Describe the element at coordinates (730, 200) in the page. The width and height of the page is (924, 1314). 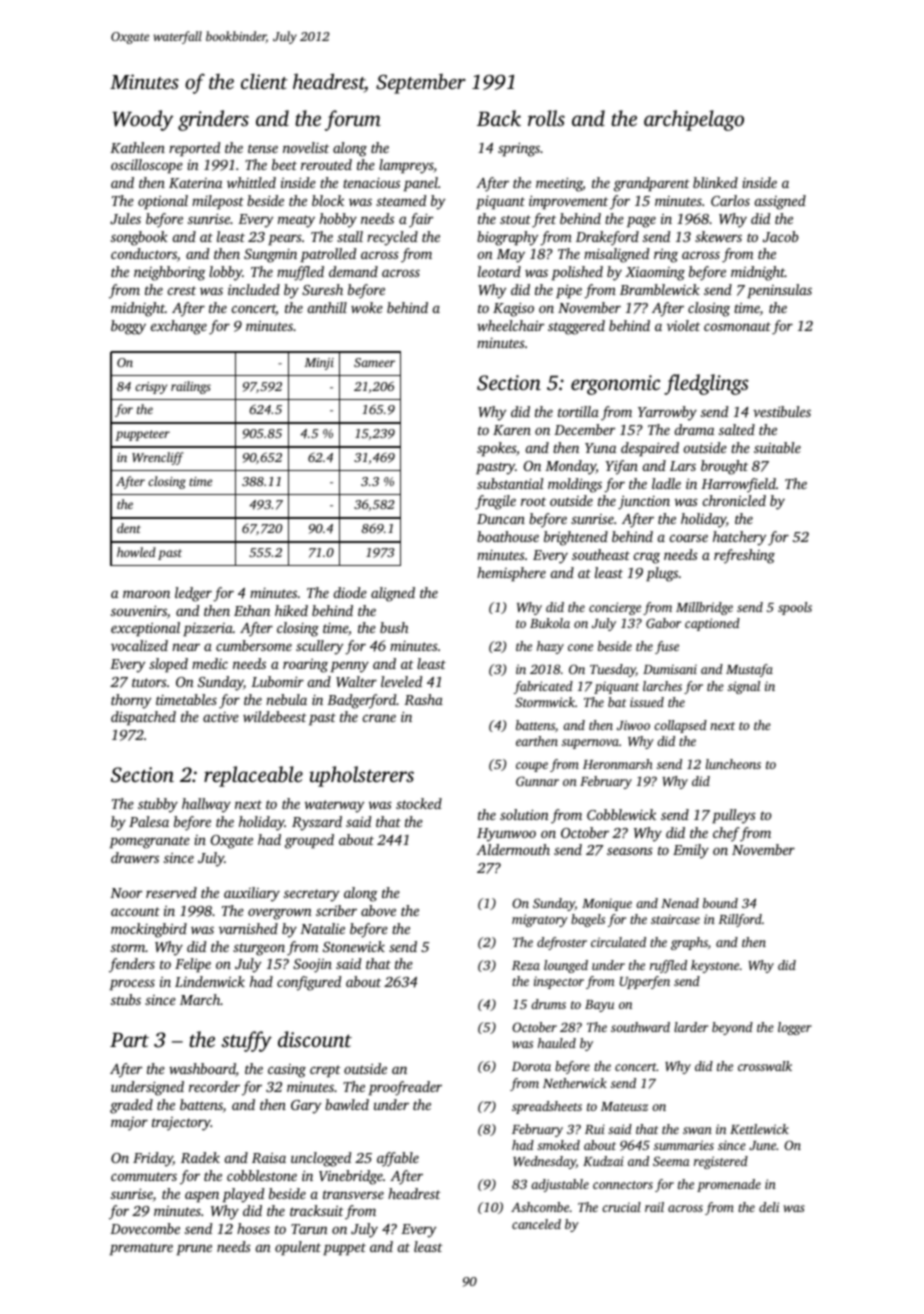
I see `Carlos` at that location.
